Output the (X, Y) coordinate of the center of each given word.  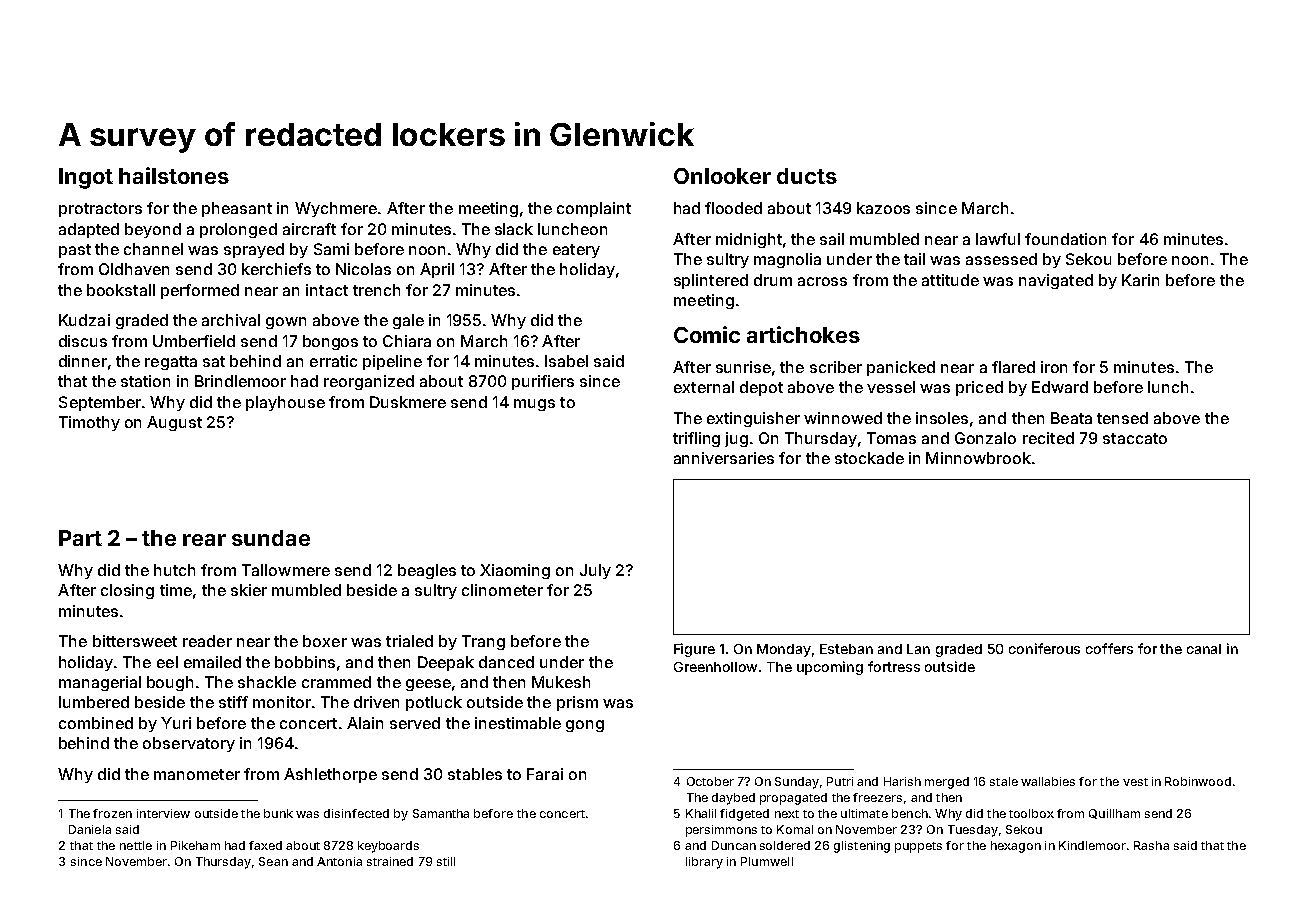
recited (1048, 438)
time (176, 590)
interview (163, 813)
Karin (1140, 280)
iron (1054, 367)
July (595, 571)
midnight (749, 240)
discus (83, 341)
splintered (711, 281)
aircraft (309, 229)
